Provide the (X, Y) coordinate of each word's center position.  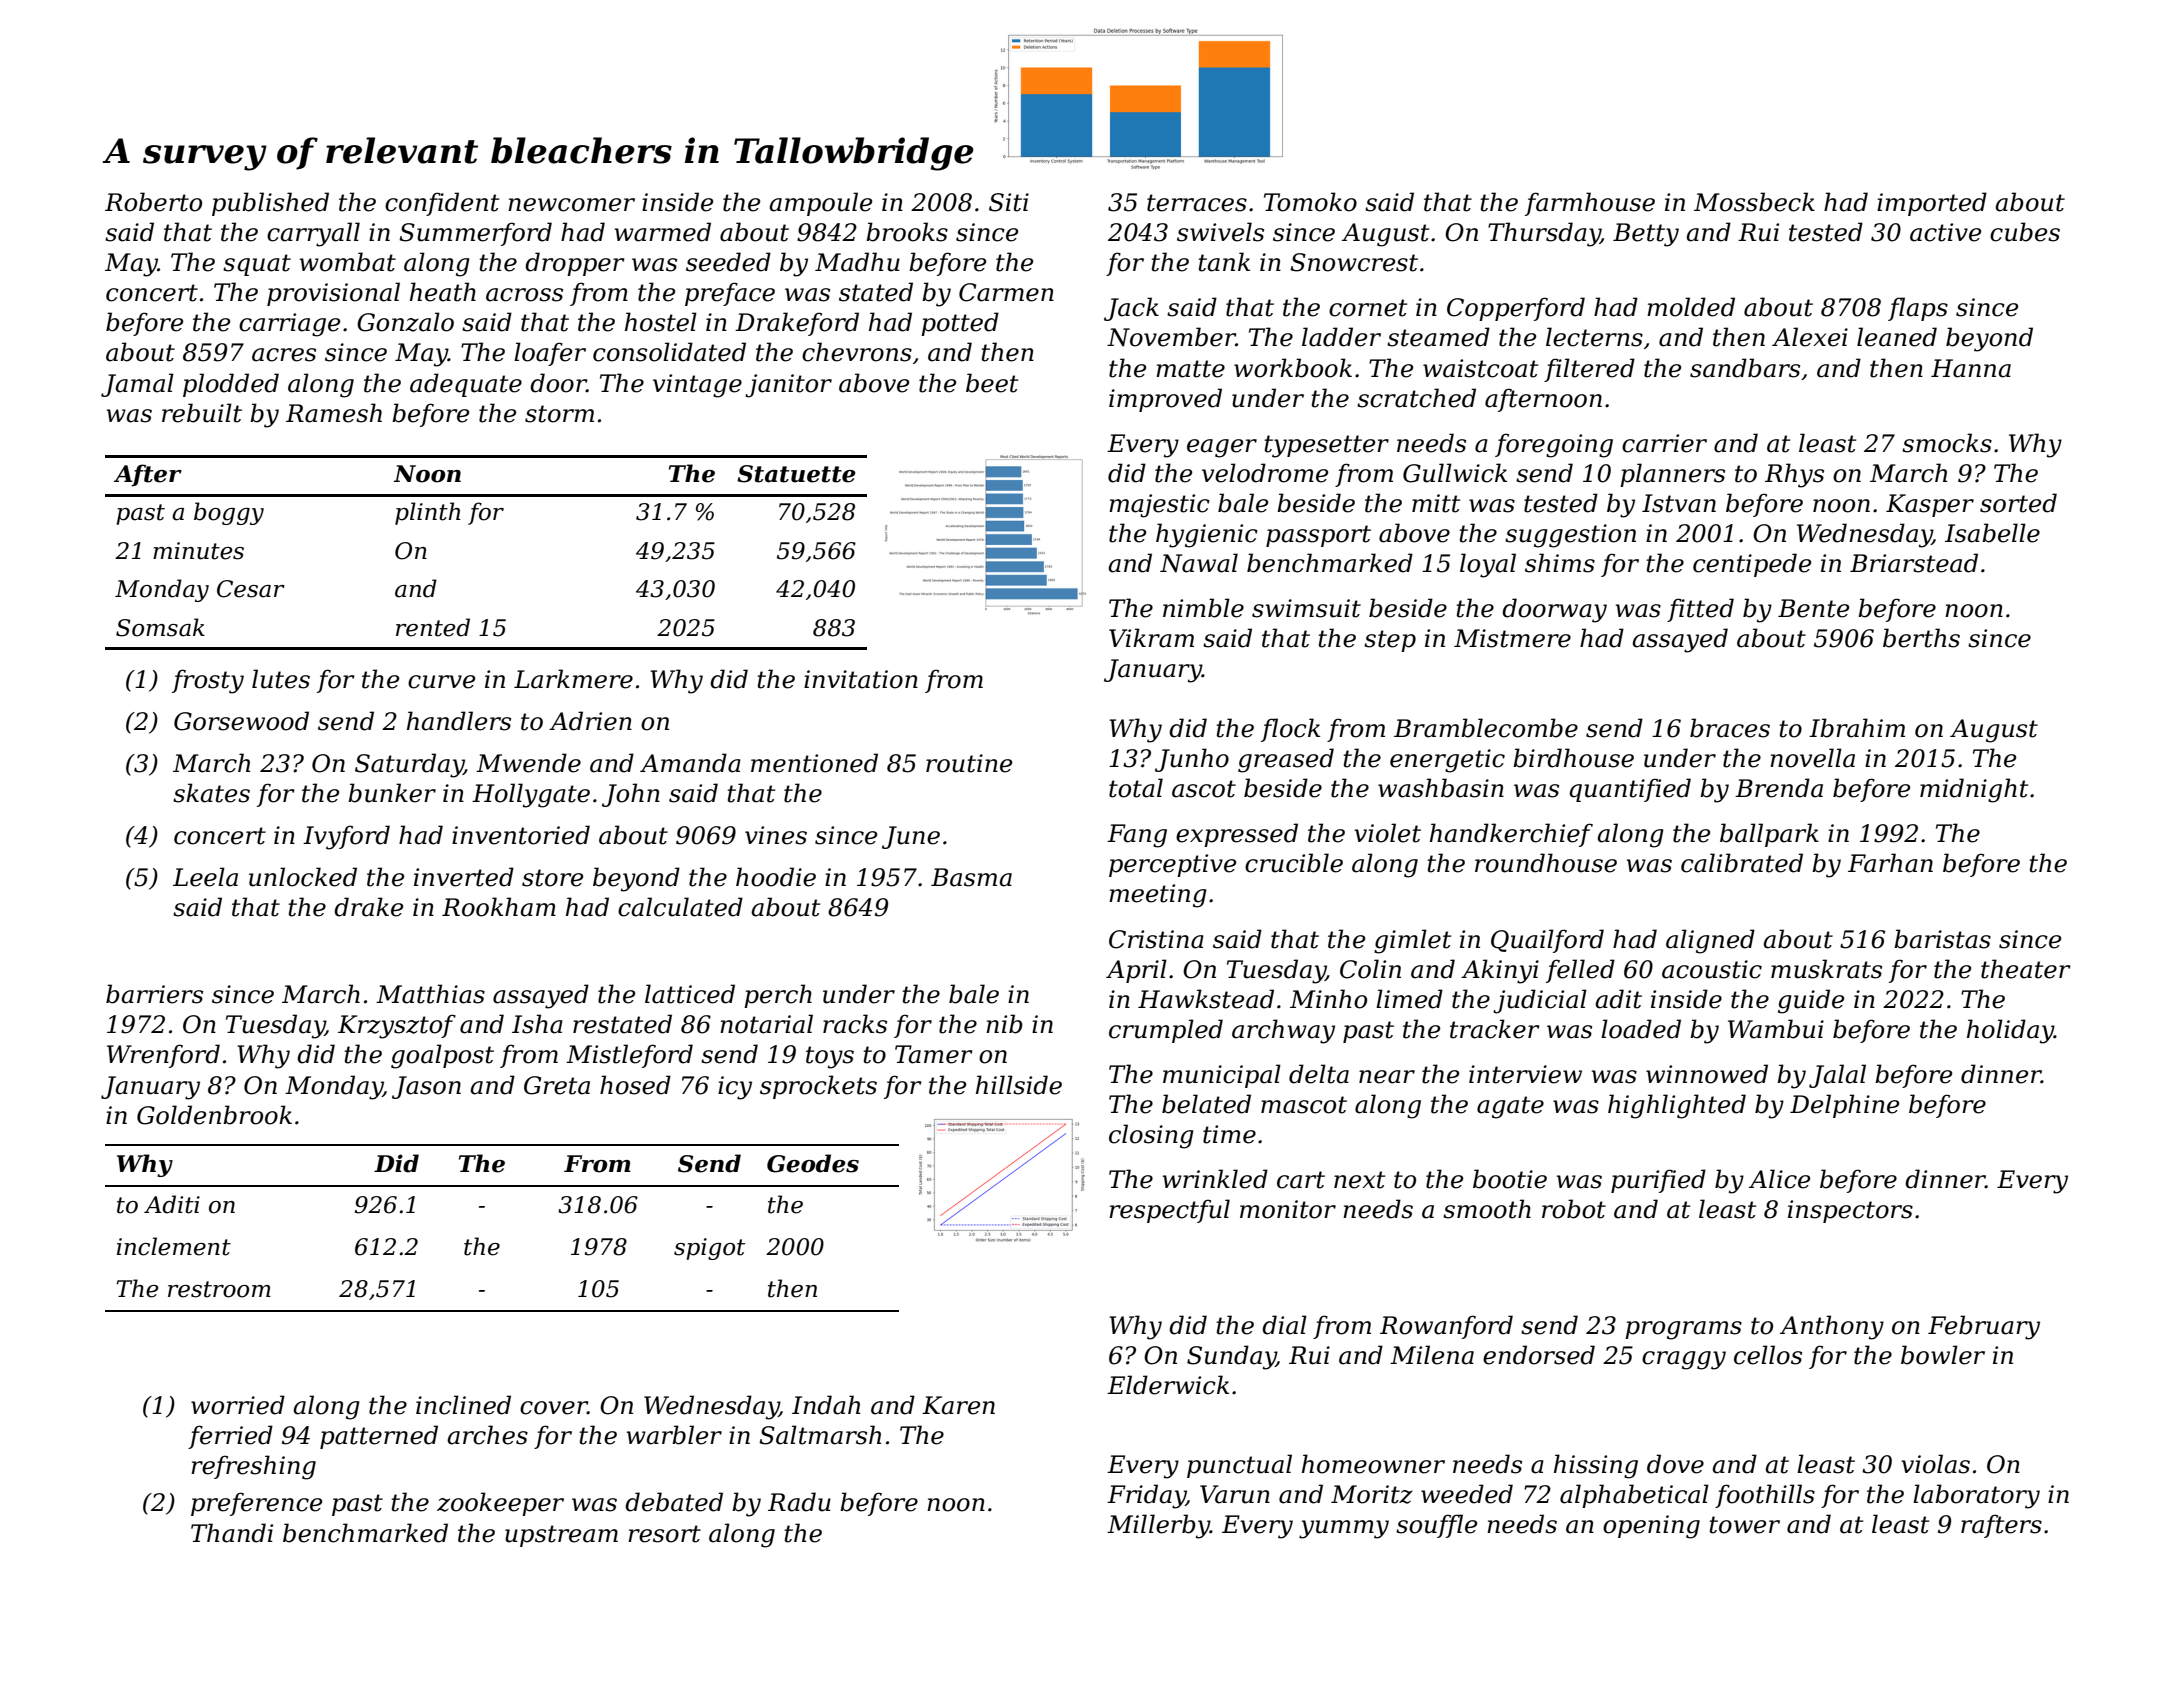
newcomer (571, 205)
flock (1290, 730)
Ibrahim (1857, 728)
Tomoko (1310, 202)
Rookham (499, 907)
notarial (766, 1024)
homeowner (1373, 1464)
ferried (230, 1437)
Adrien (590, 721)
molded (1691, 307)
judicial (1540, 1001)
